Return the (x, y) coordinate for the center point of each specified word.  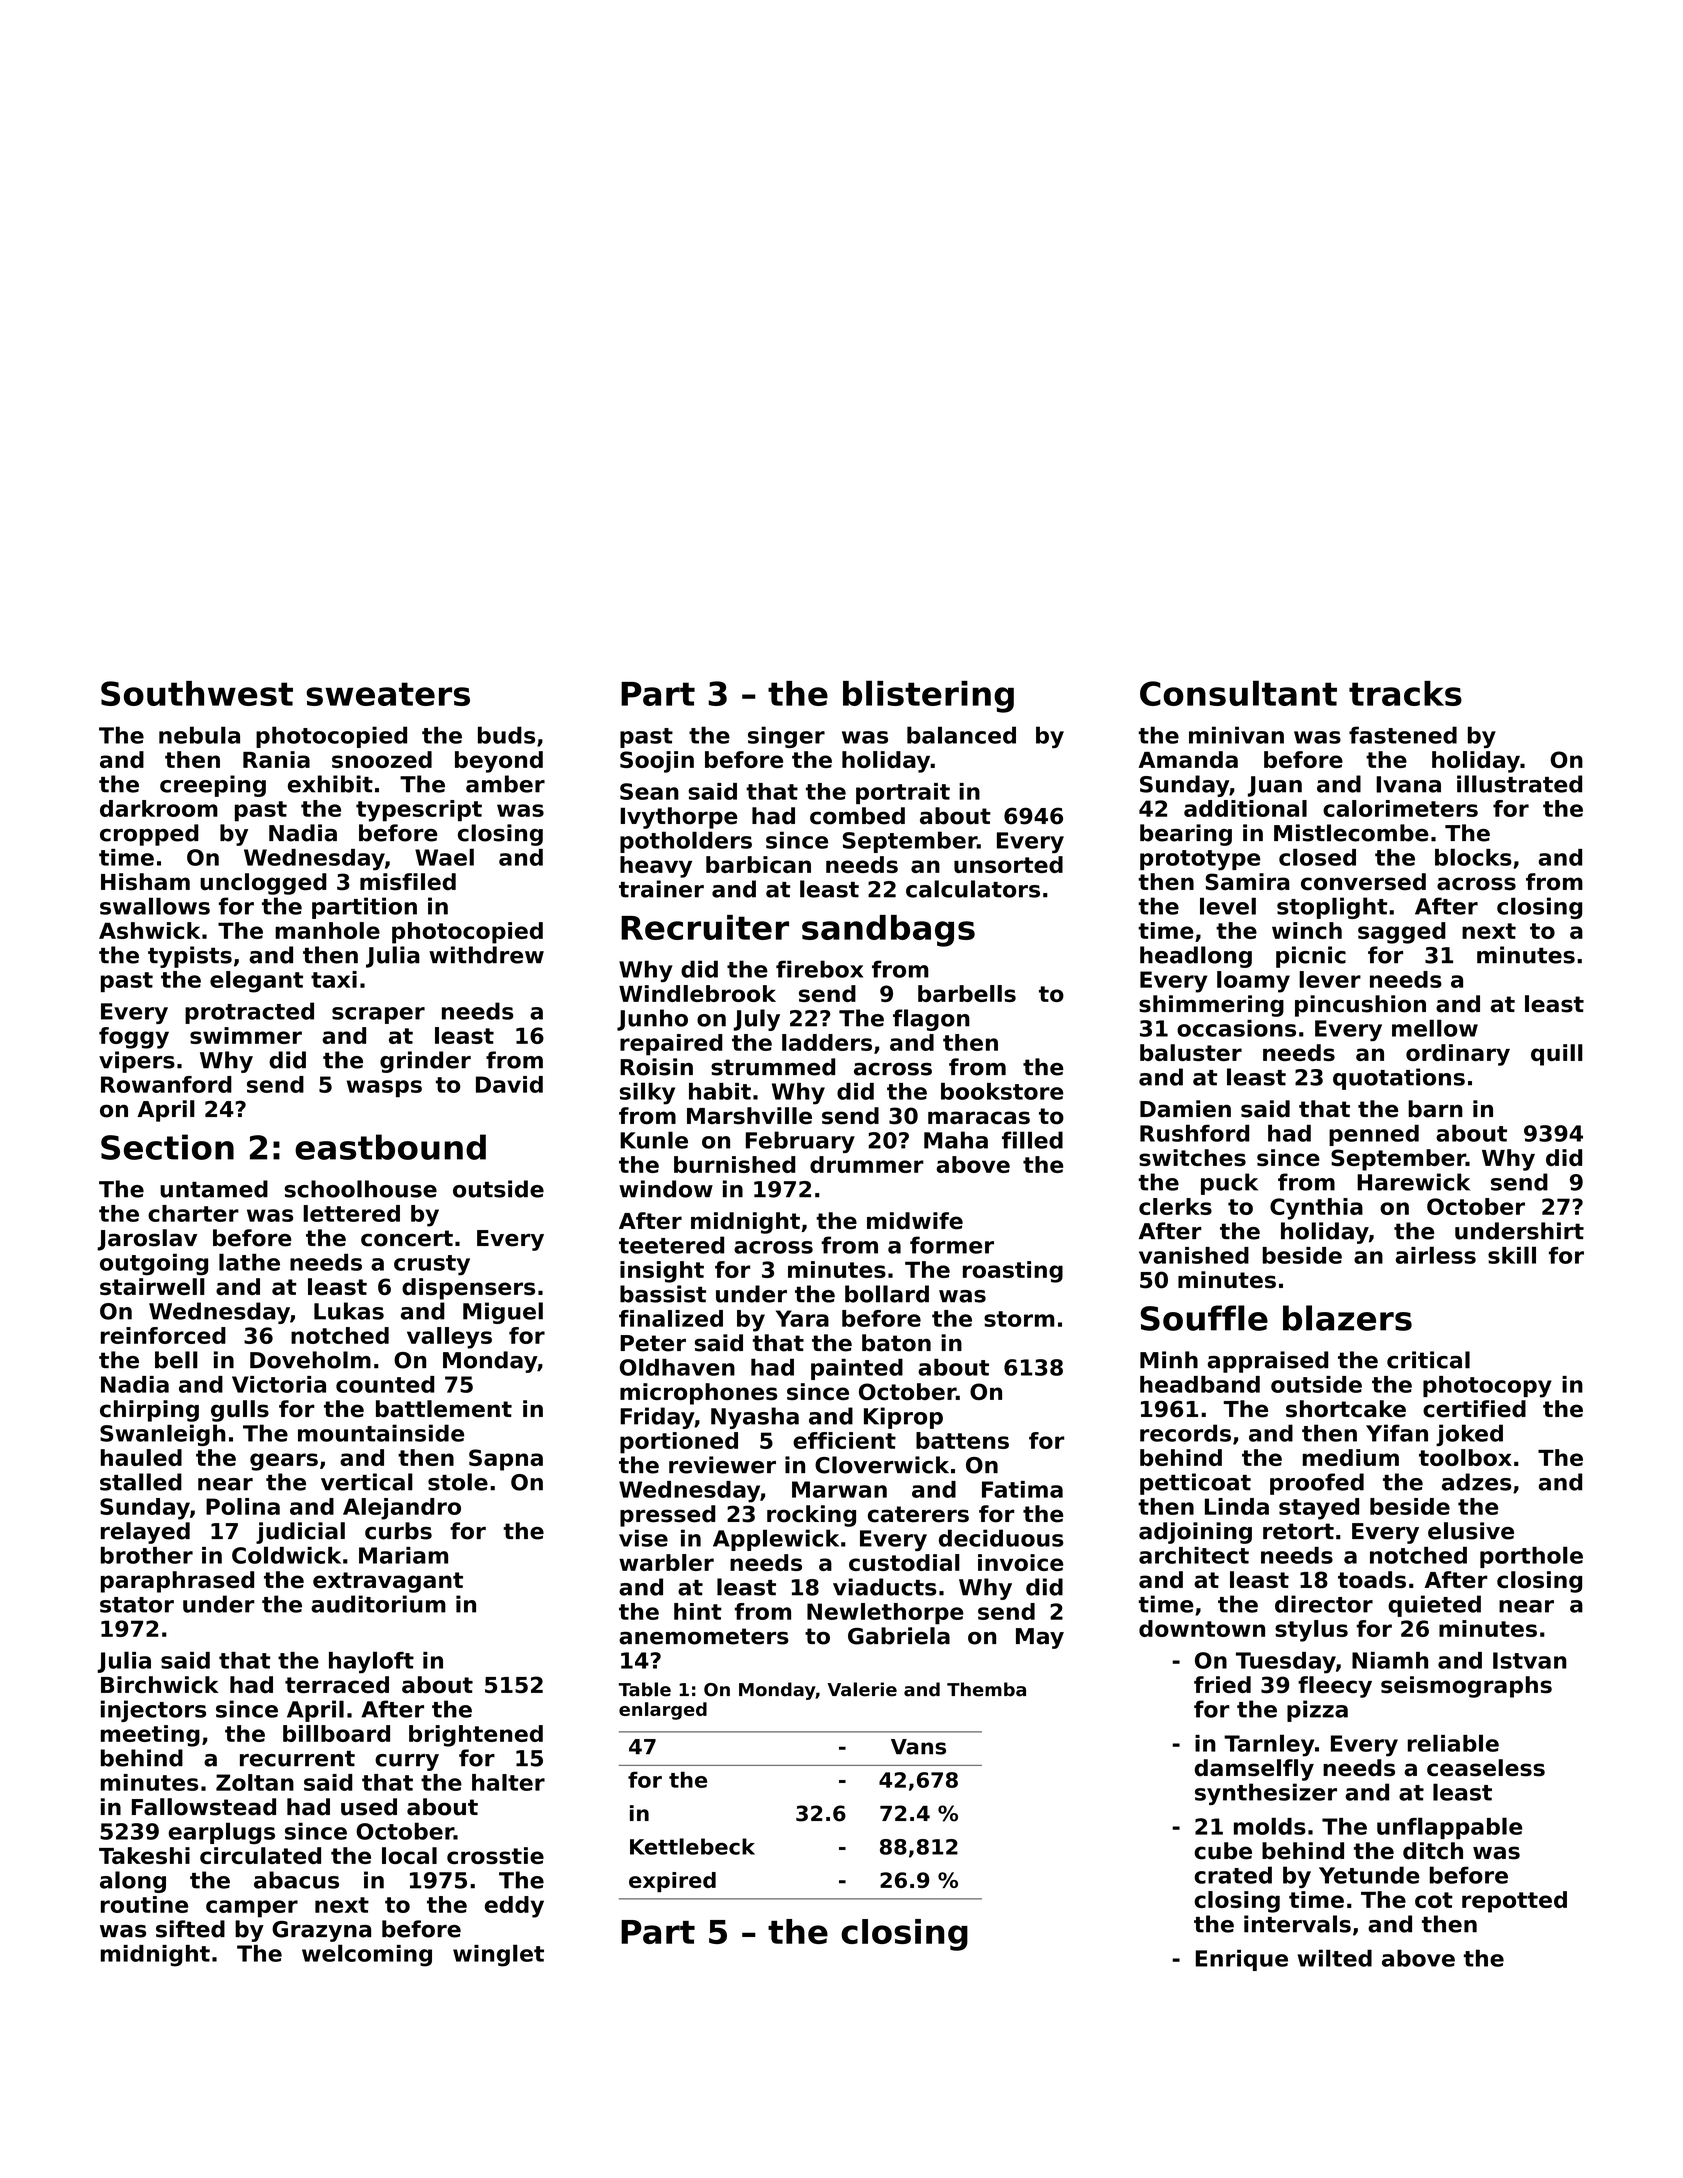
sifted (190, 1929)
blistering (928, 696)
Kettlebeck (692, 1846)
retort (1298, 1531)
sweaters (388, 694)
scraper (378, 1015)
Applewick (776, 1540)
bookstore (1002, 1091)
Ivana (1408, 784)
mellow (1435, 1028)
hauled (141, 1457)
